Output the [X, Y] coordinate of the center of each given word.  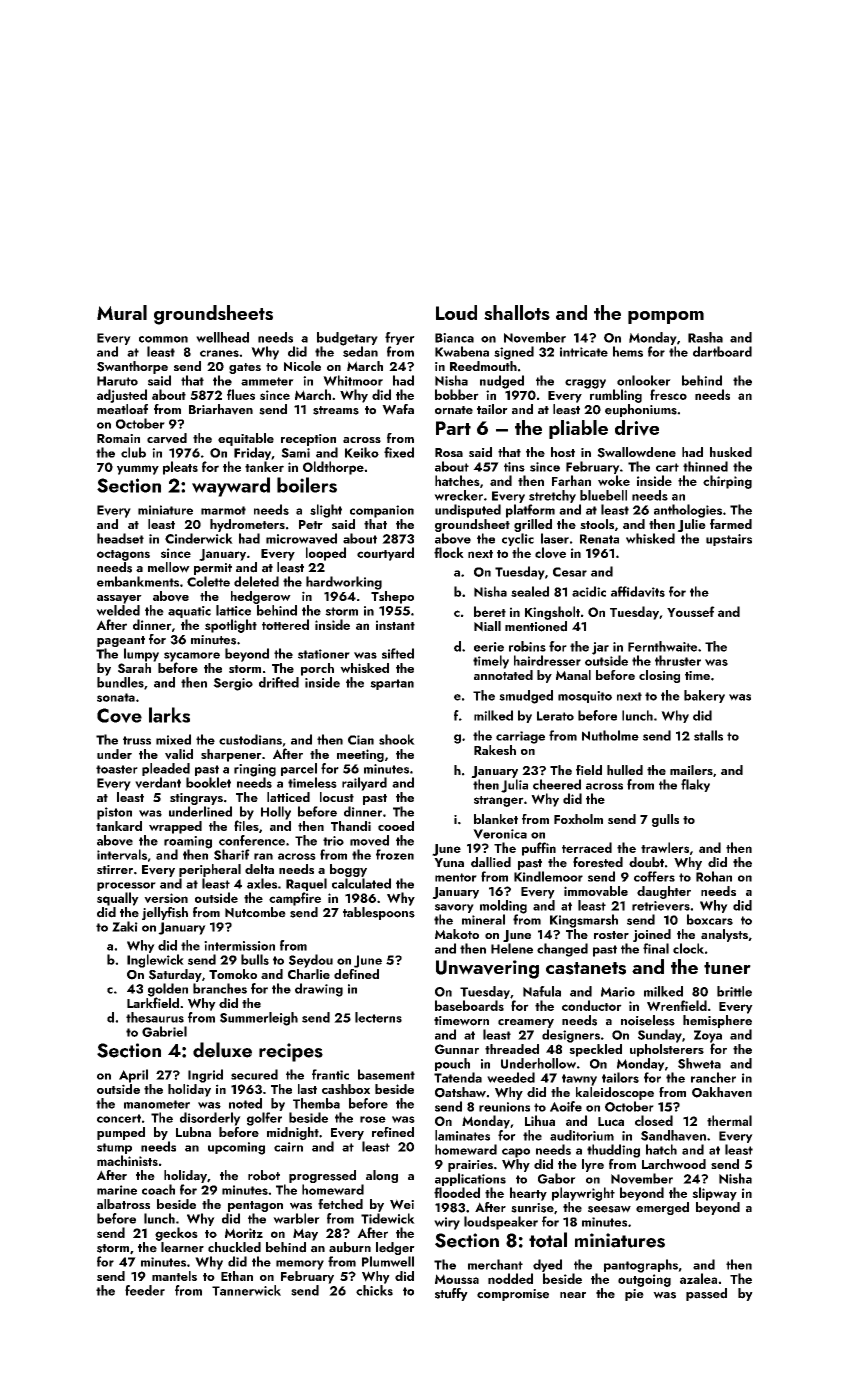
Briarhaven [221, 409]
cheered [557, 784]
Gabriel [164, 1031]
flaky [695, 785]
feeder [145, 1290]
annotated [503, 675]
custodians [250, 739]
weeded [511, 1077]
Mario [618, 992]
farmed [731, 524]
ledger [395, 1248]
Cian [361, 740]
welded [118, 610]
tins [514, 467]
